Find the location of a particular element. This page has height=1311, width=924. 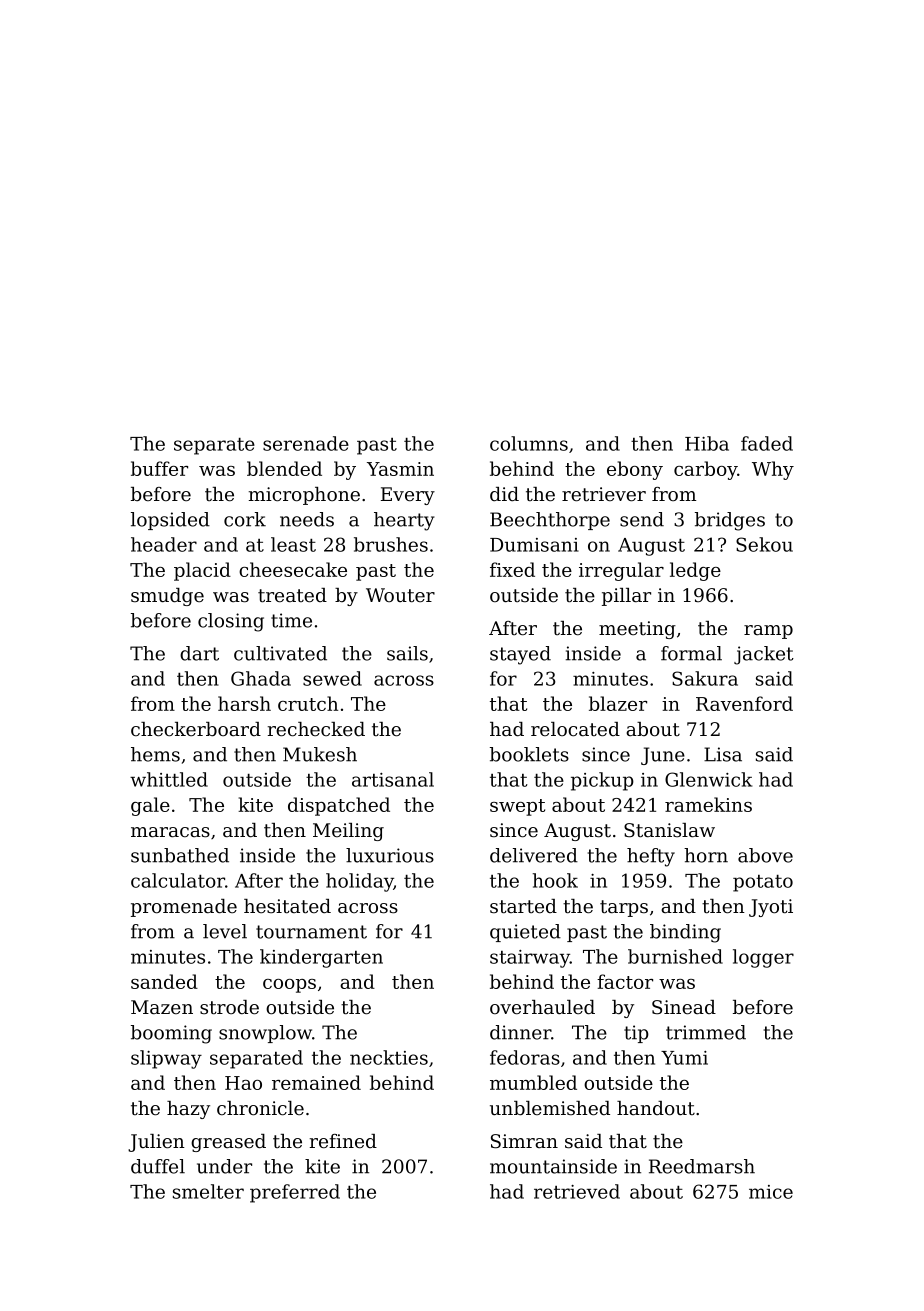

brushes is located at coordinates (391, 544).
